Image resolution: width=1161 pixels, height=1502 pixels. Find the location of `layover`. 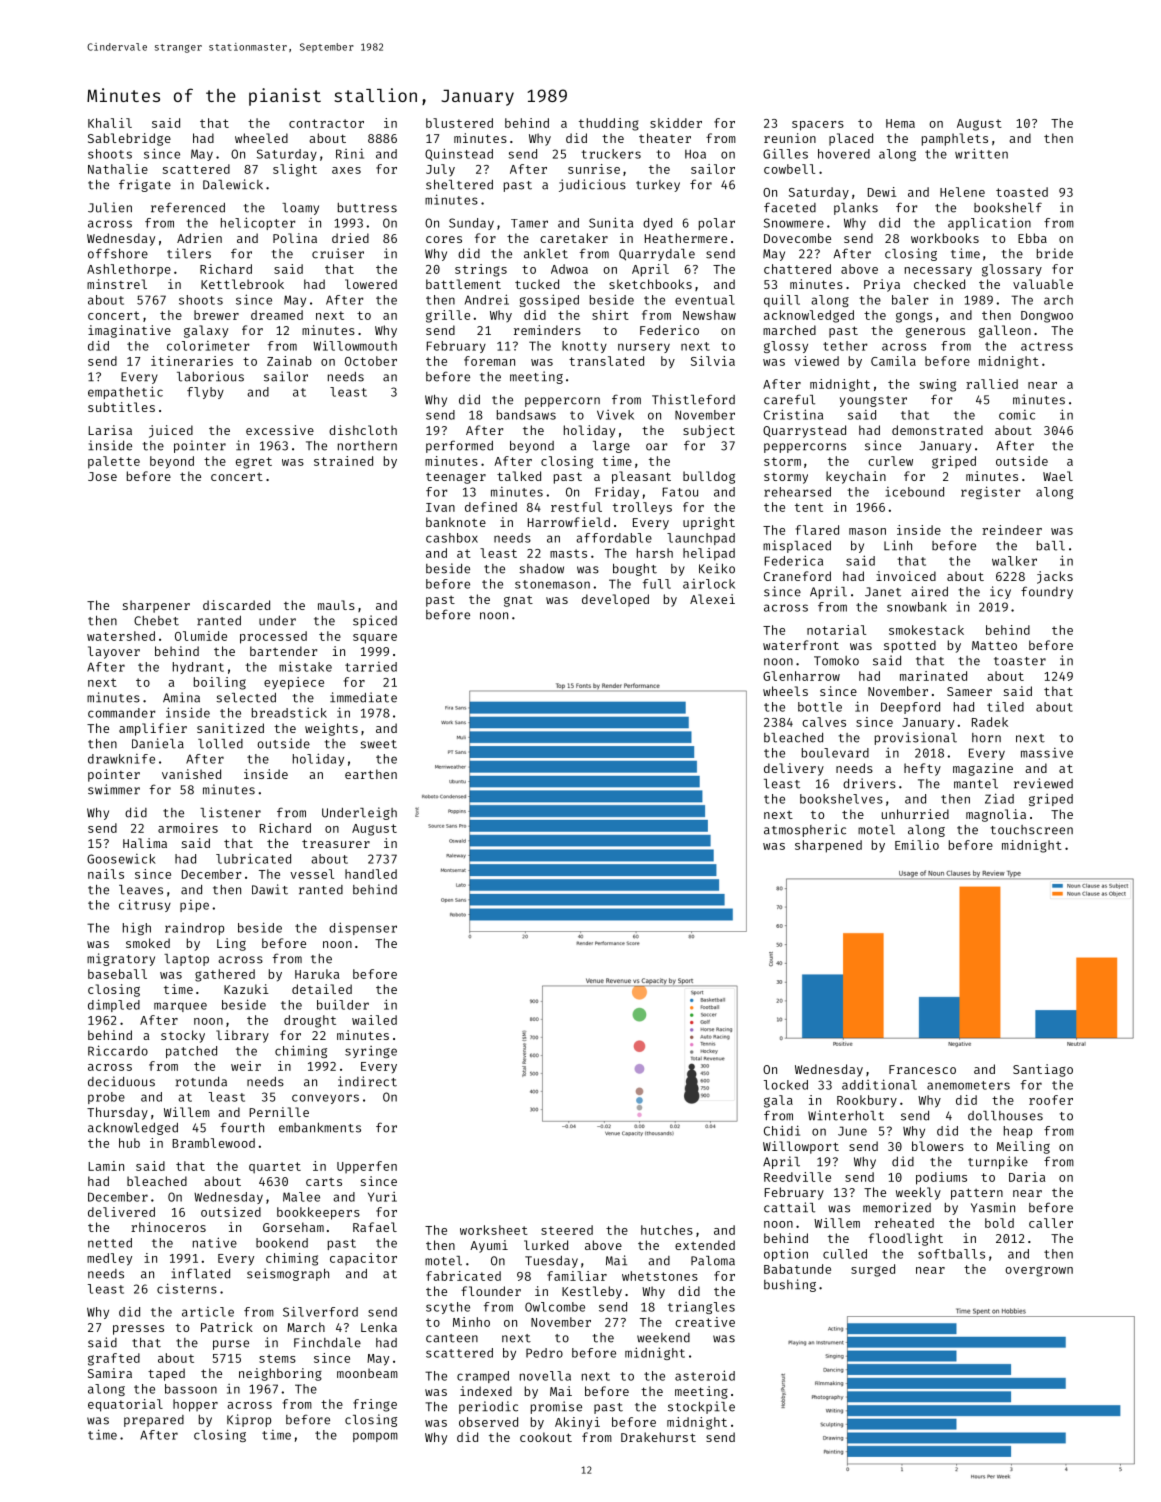

layover is located at coordinates (114, 652).
